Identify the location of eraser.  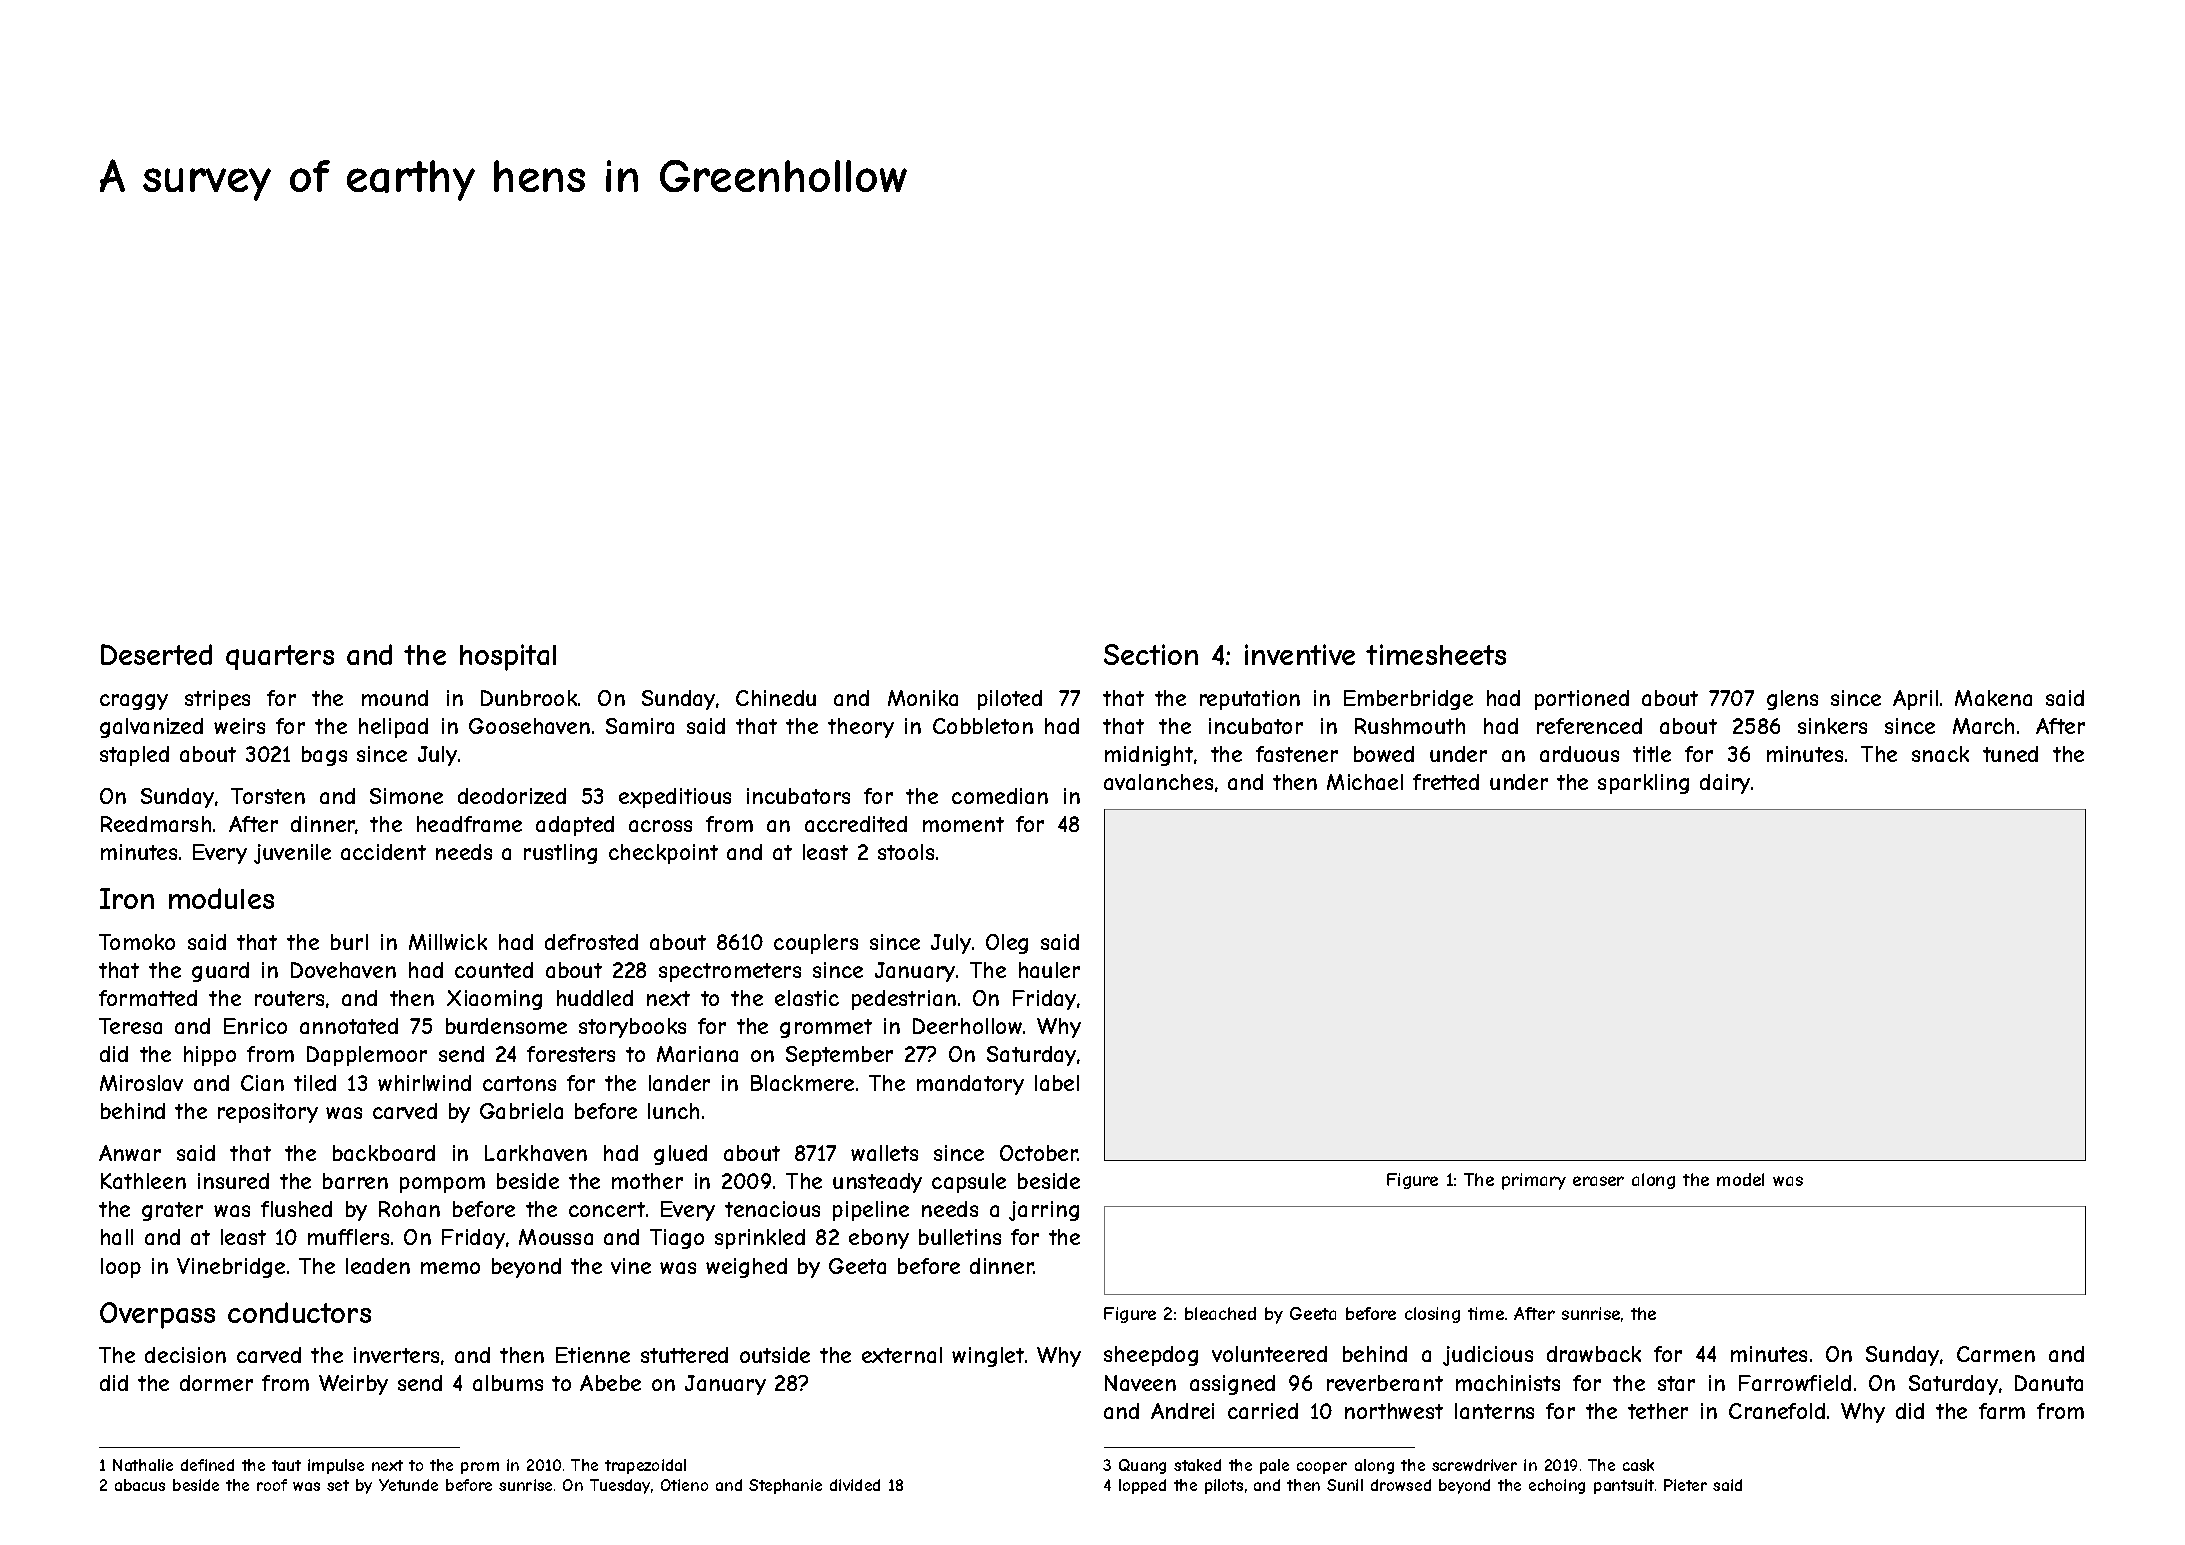
(1598, 1181).
